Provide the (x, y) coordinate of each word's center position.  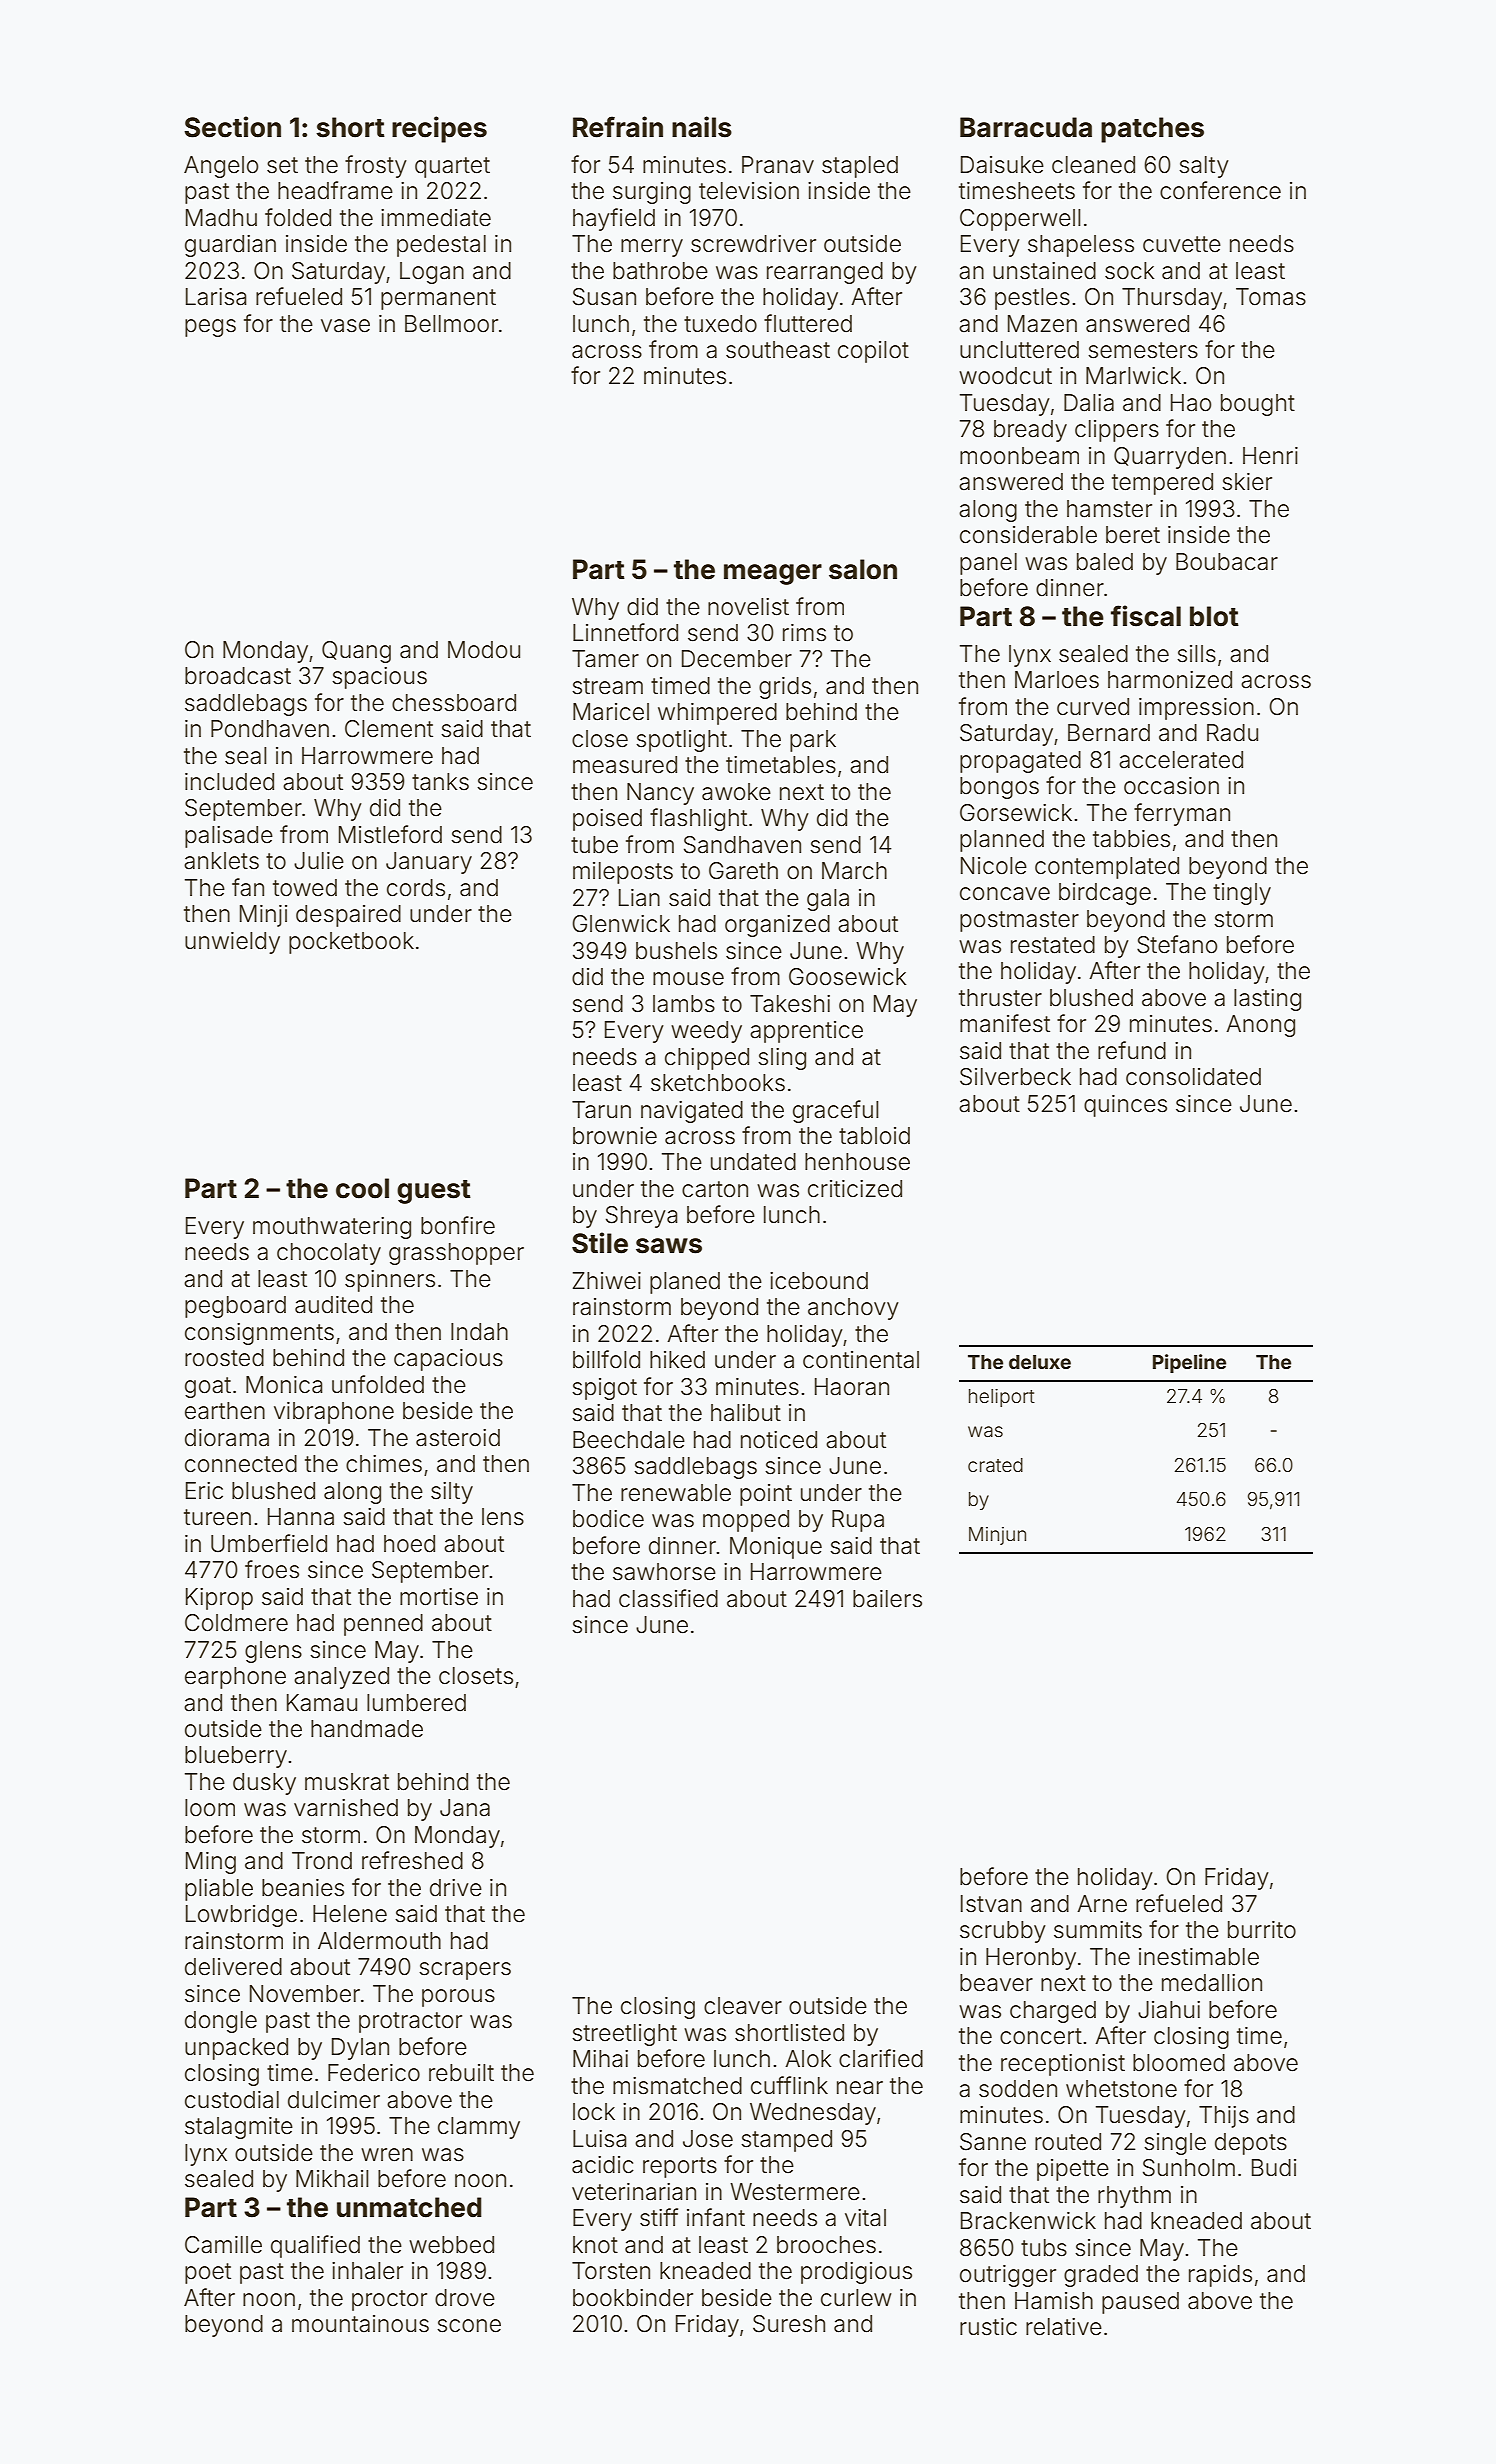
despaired (348, 916)
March (854, 871)
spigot (604, 1389)
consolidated (1193, 1077)
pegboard (235, 1307)
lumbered (416, 1703)
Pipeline (1189, 1363)
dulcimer (334, 2100)
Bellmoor (451, 324)
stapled (860, 167)
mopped (746, 1521)
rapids (1220, 2276)
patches (1152, 130)
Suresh (789, 2324)
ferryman (1182, 814)
